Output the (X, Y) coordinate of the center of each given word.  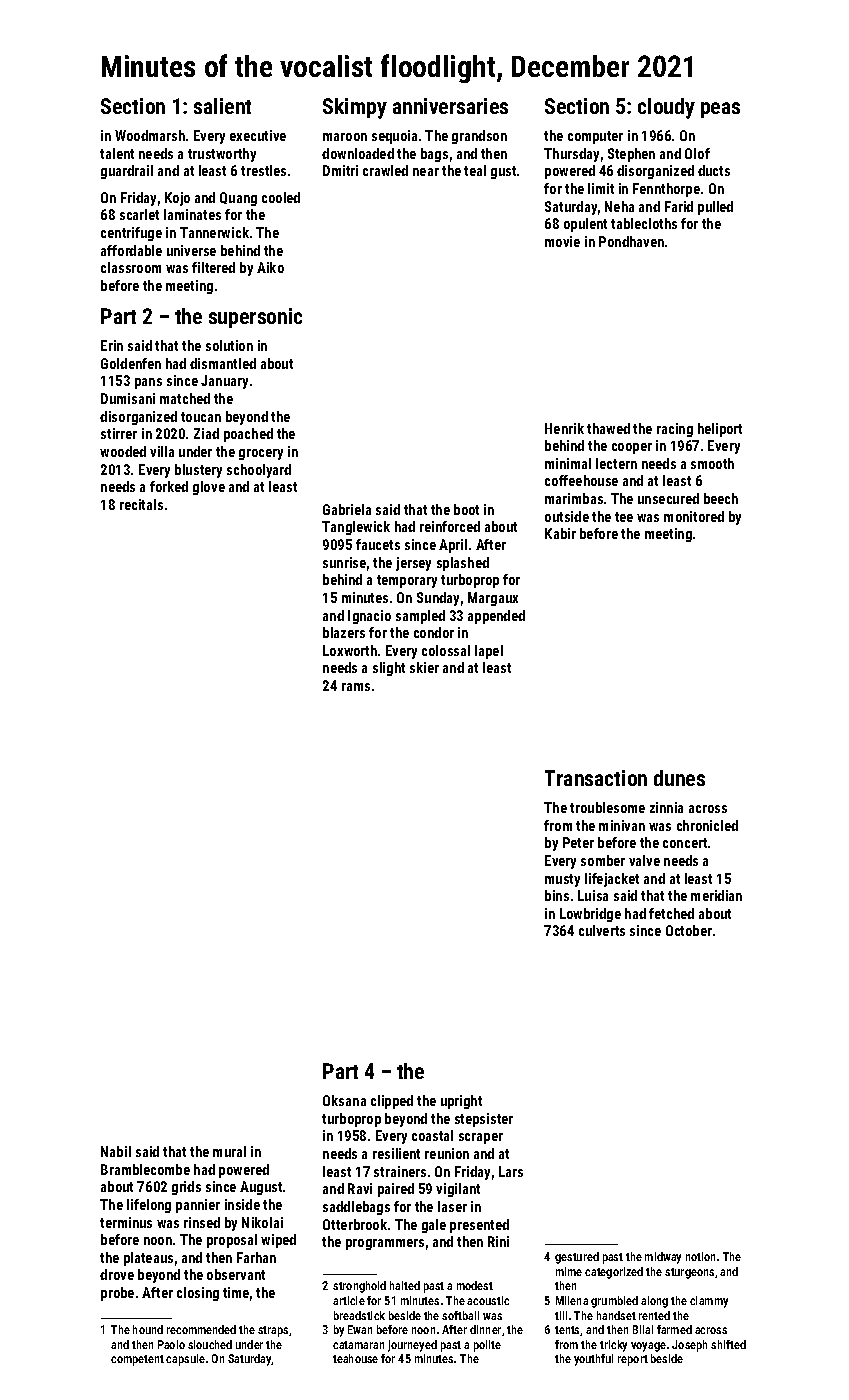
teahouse (355, 1358)
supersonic (255, 318)
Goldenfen (131, 363)
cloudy (666, 108)
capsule (185, 1360)
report (633, 1360)
